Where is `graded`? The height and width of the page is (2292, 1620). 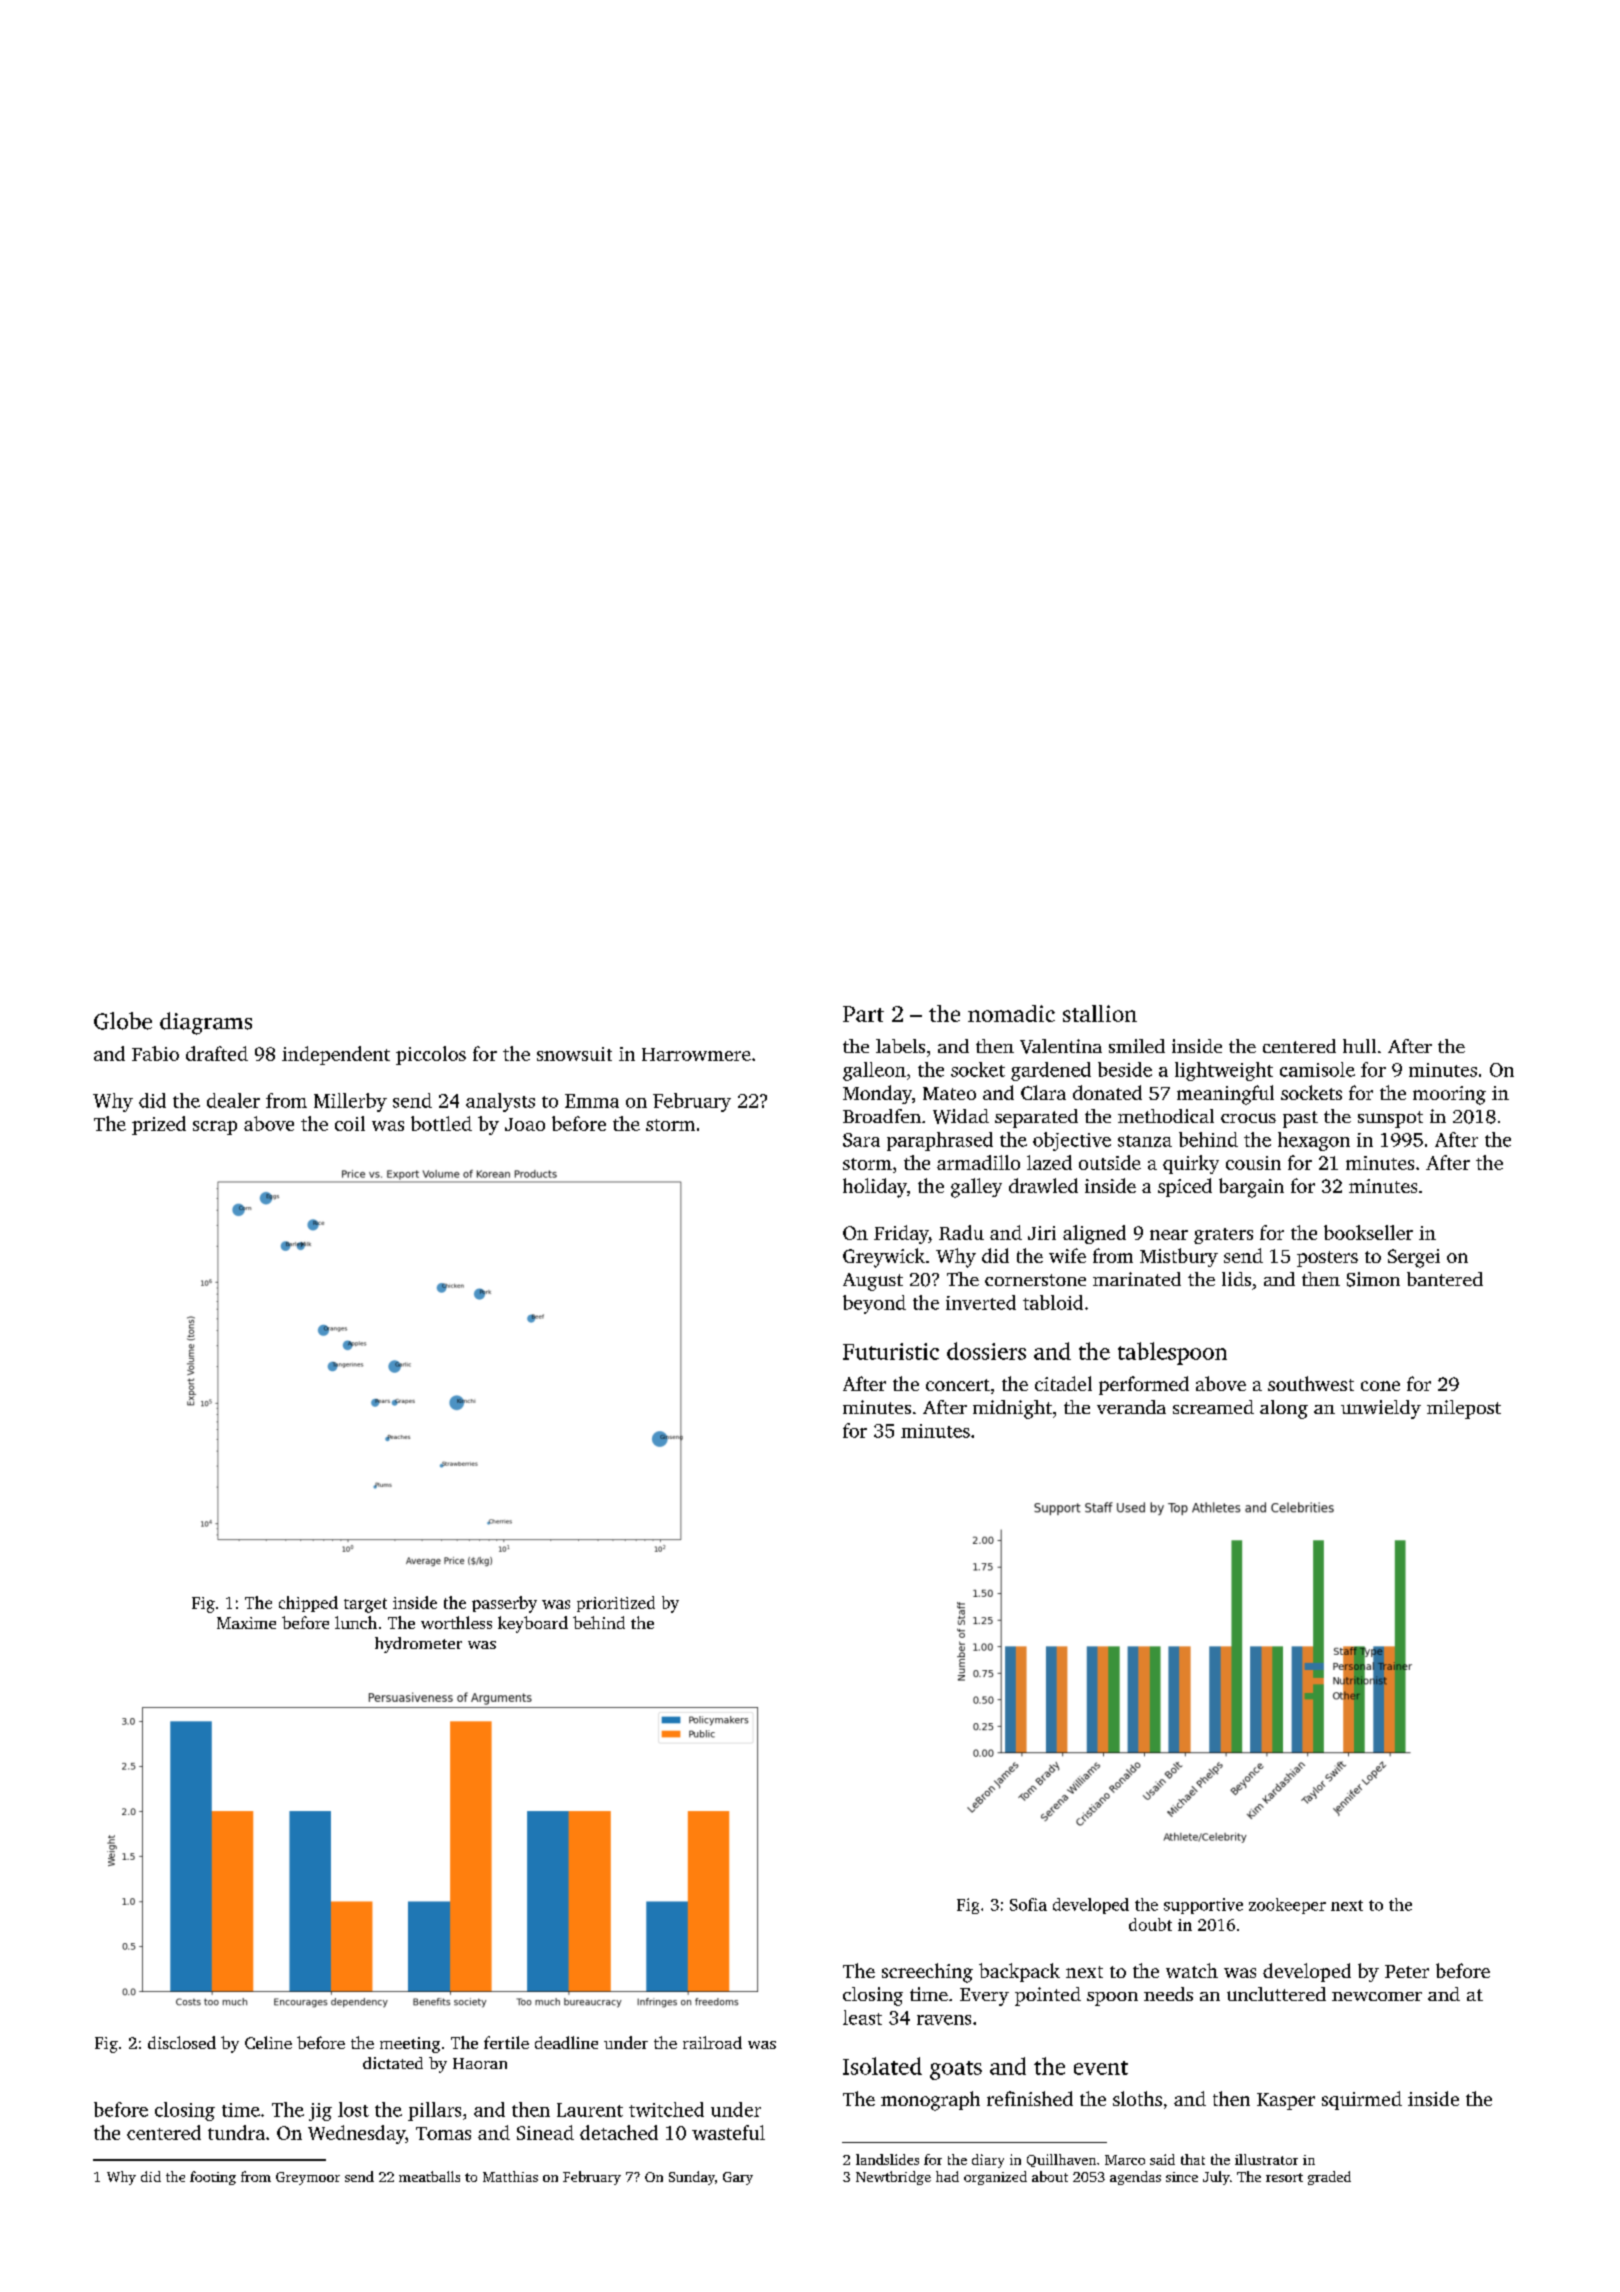 graded is located at coordinates (1329, 2178).
